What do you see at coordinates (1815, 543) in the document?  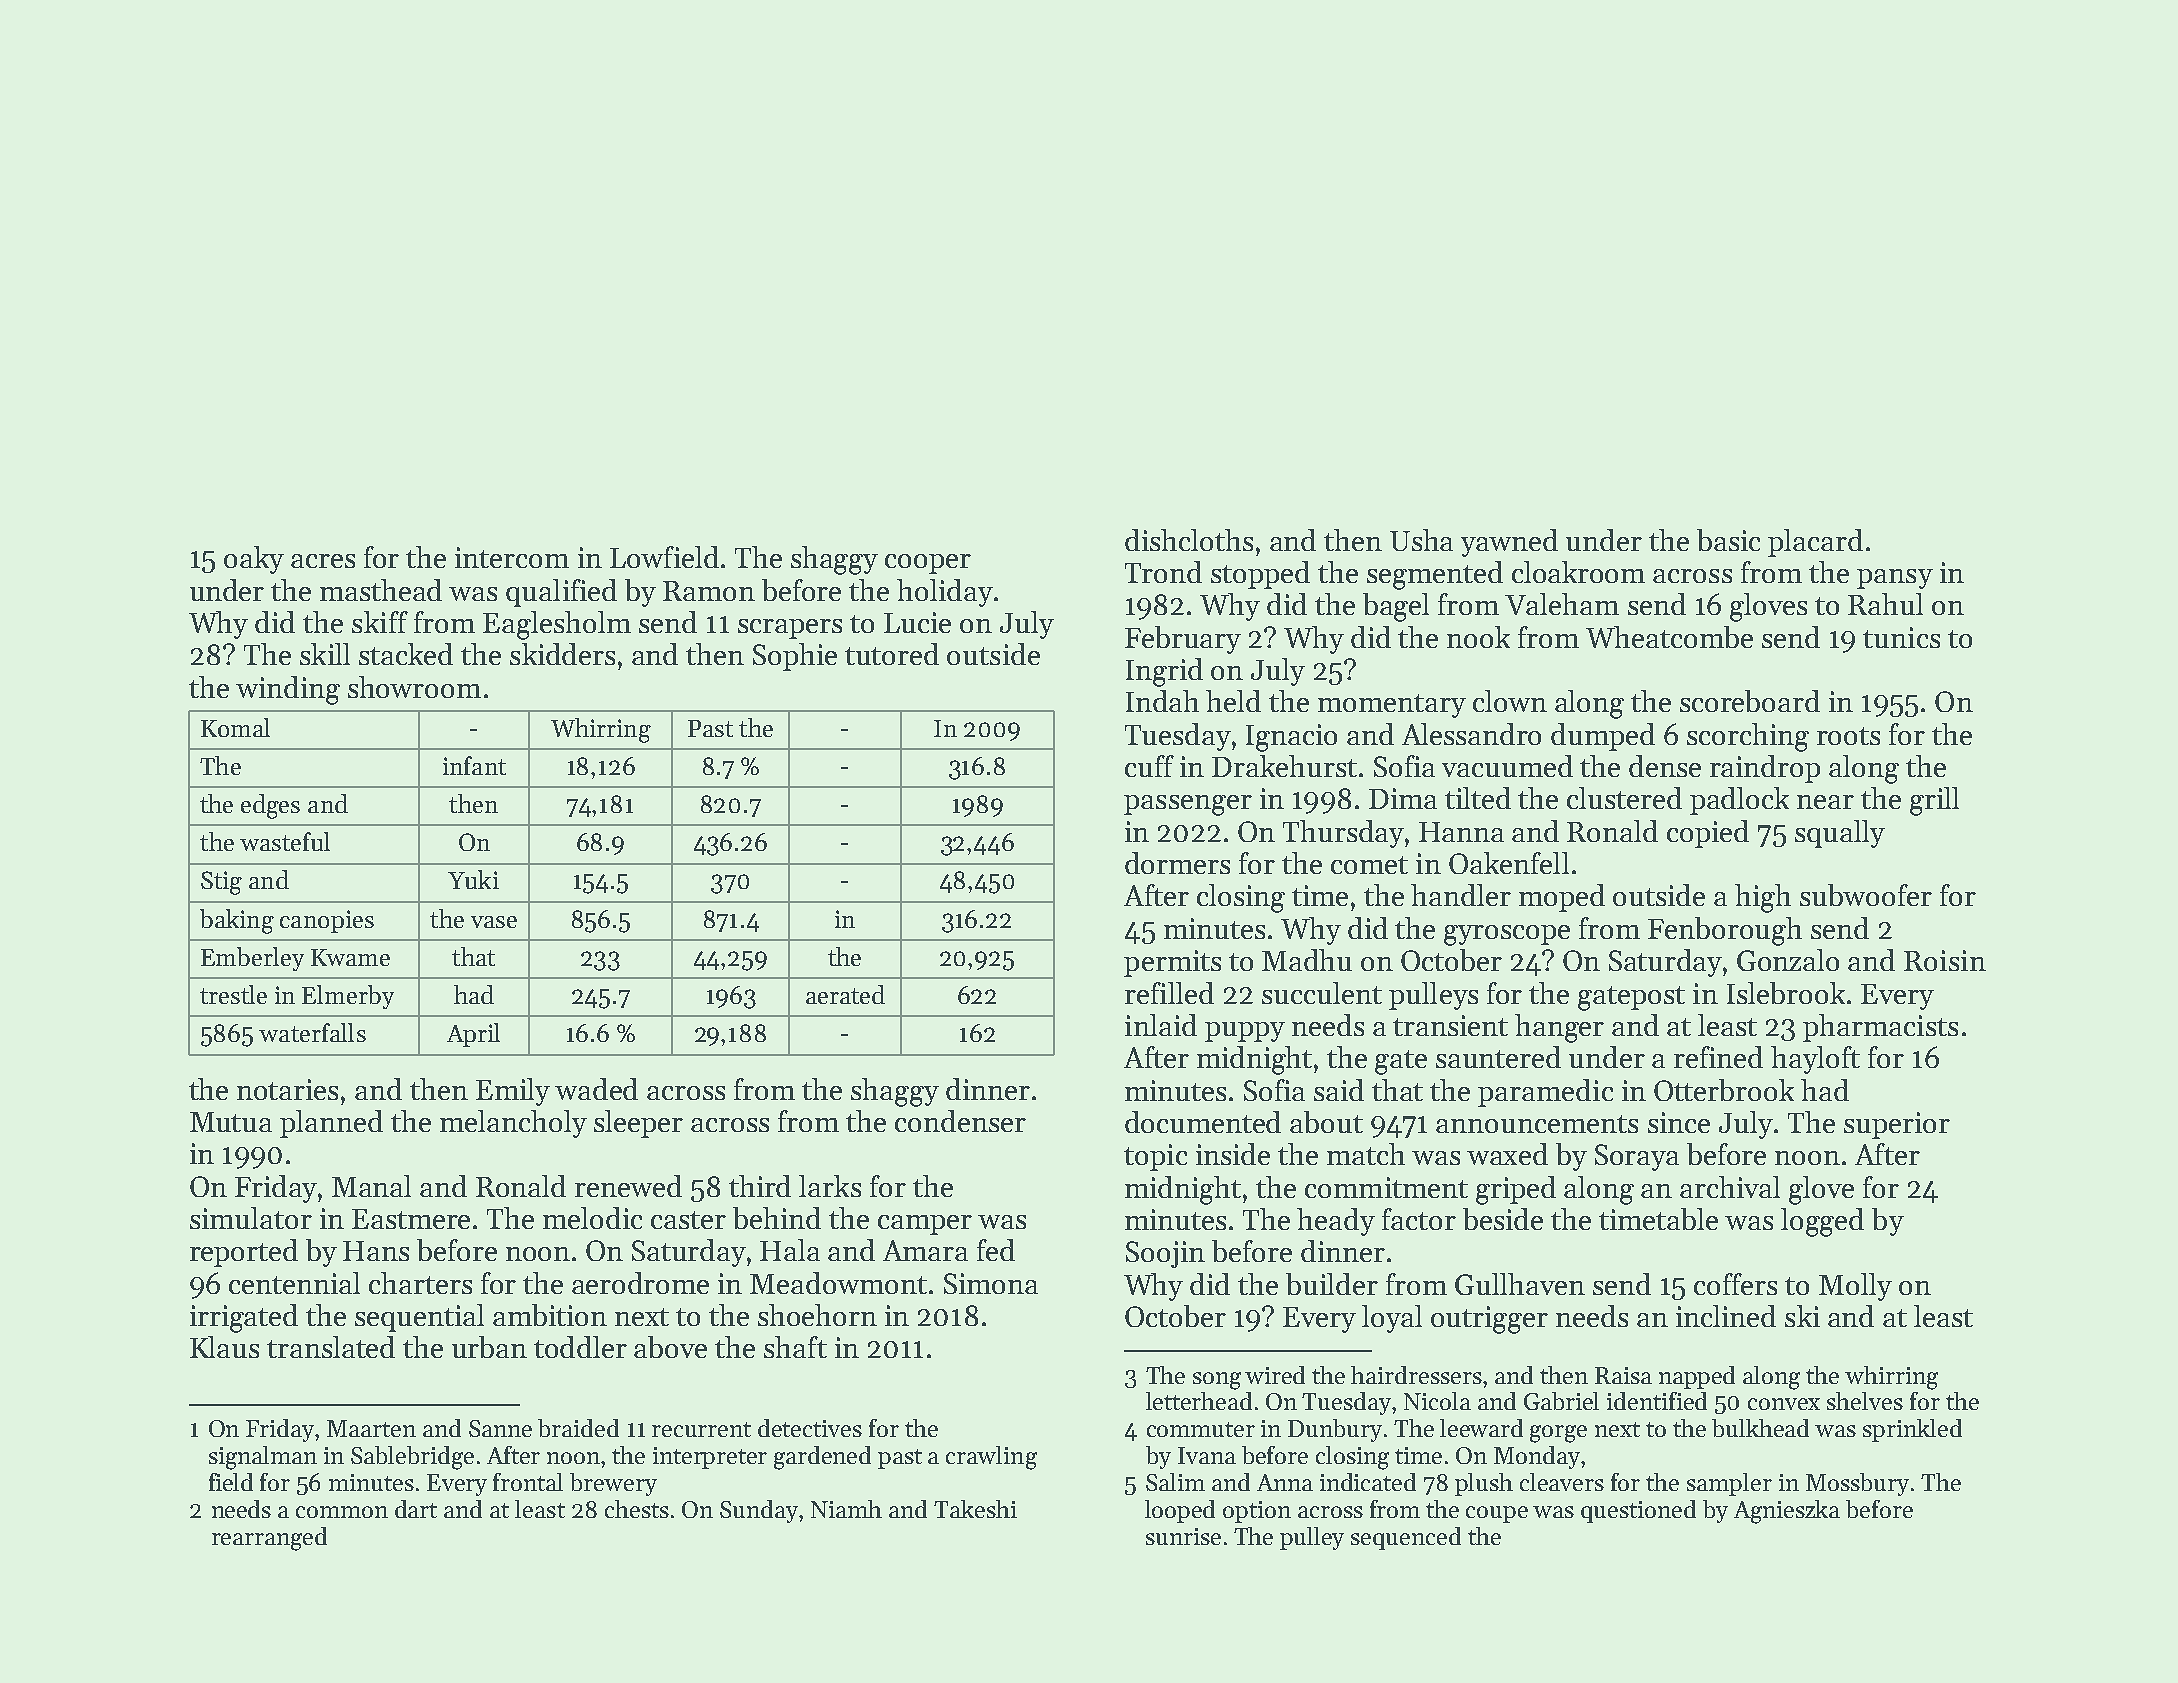 I see `placard` at bounding box center [1815, 543].
